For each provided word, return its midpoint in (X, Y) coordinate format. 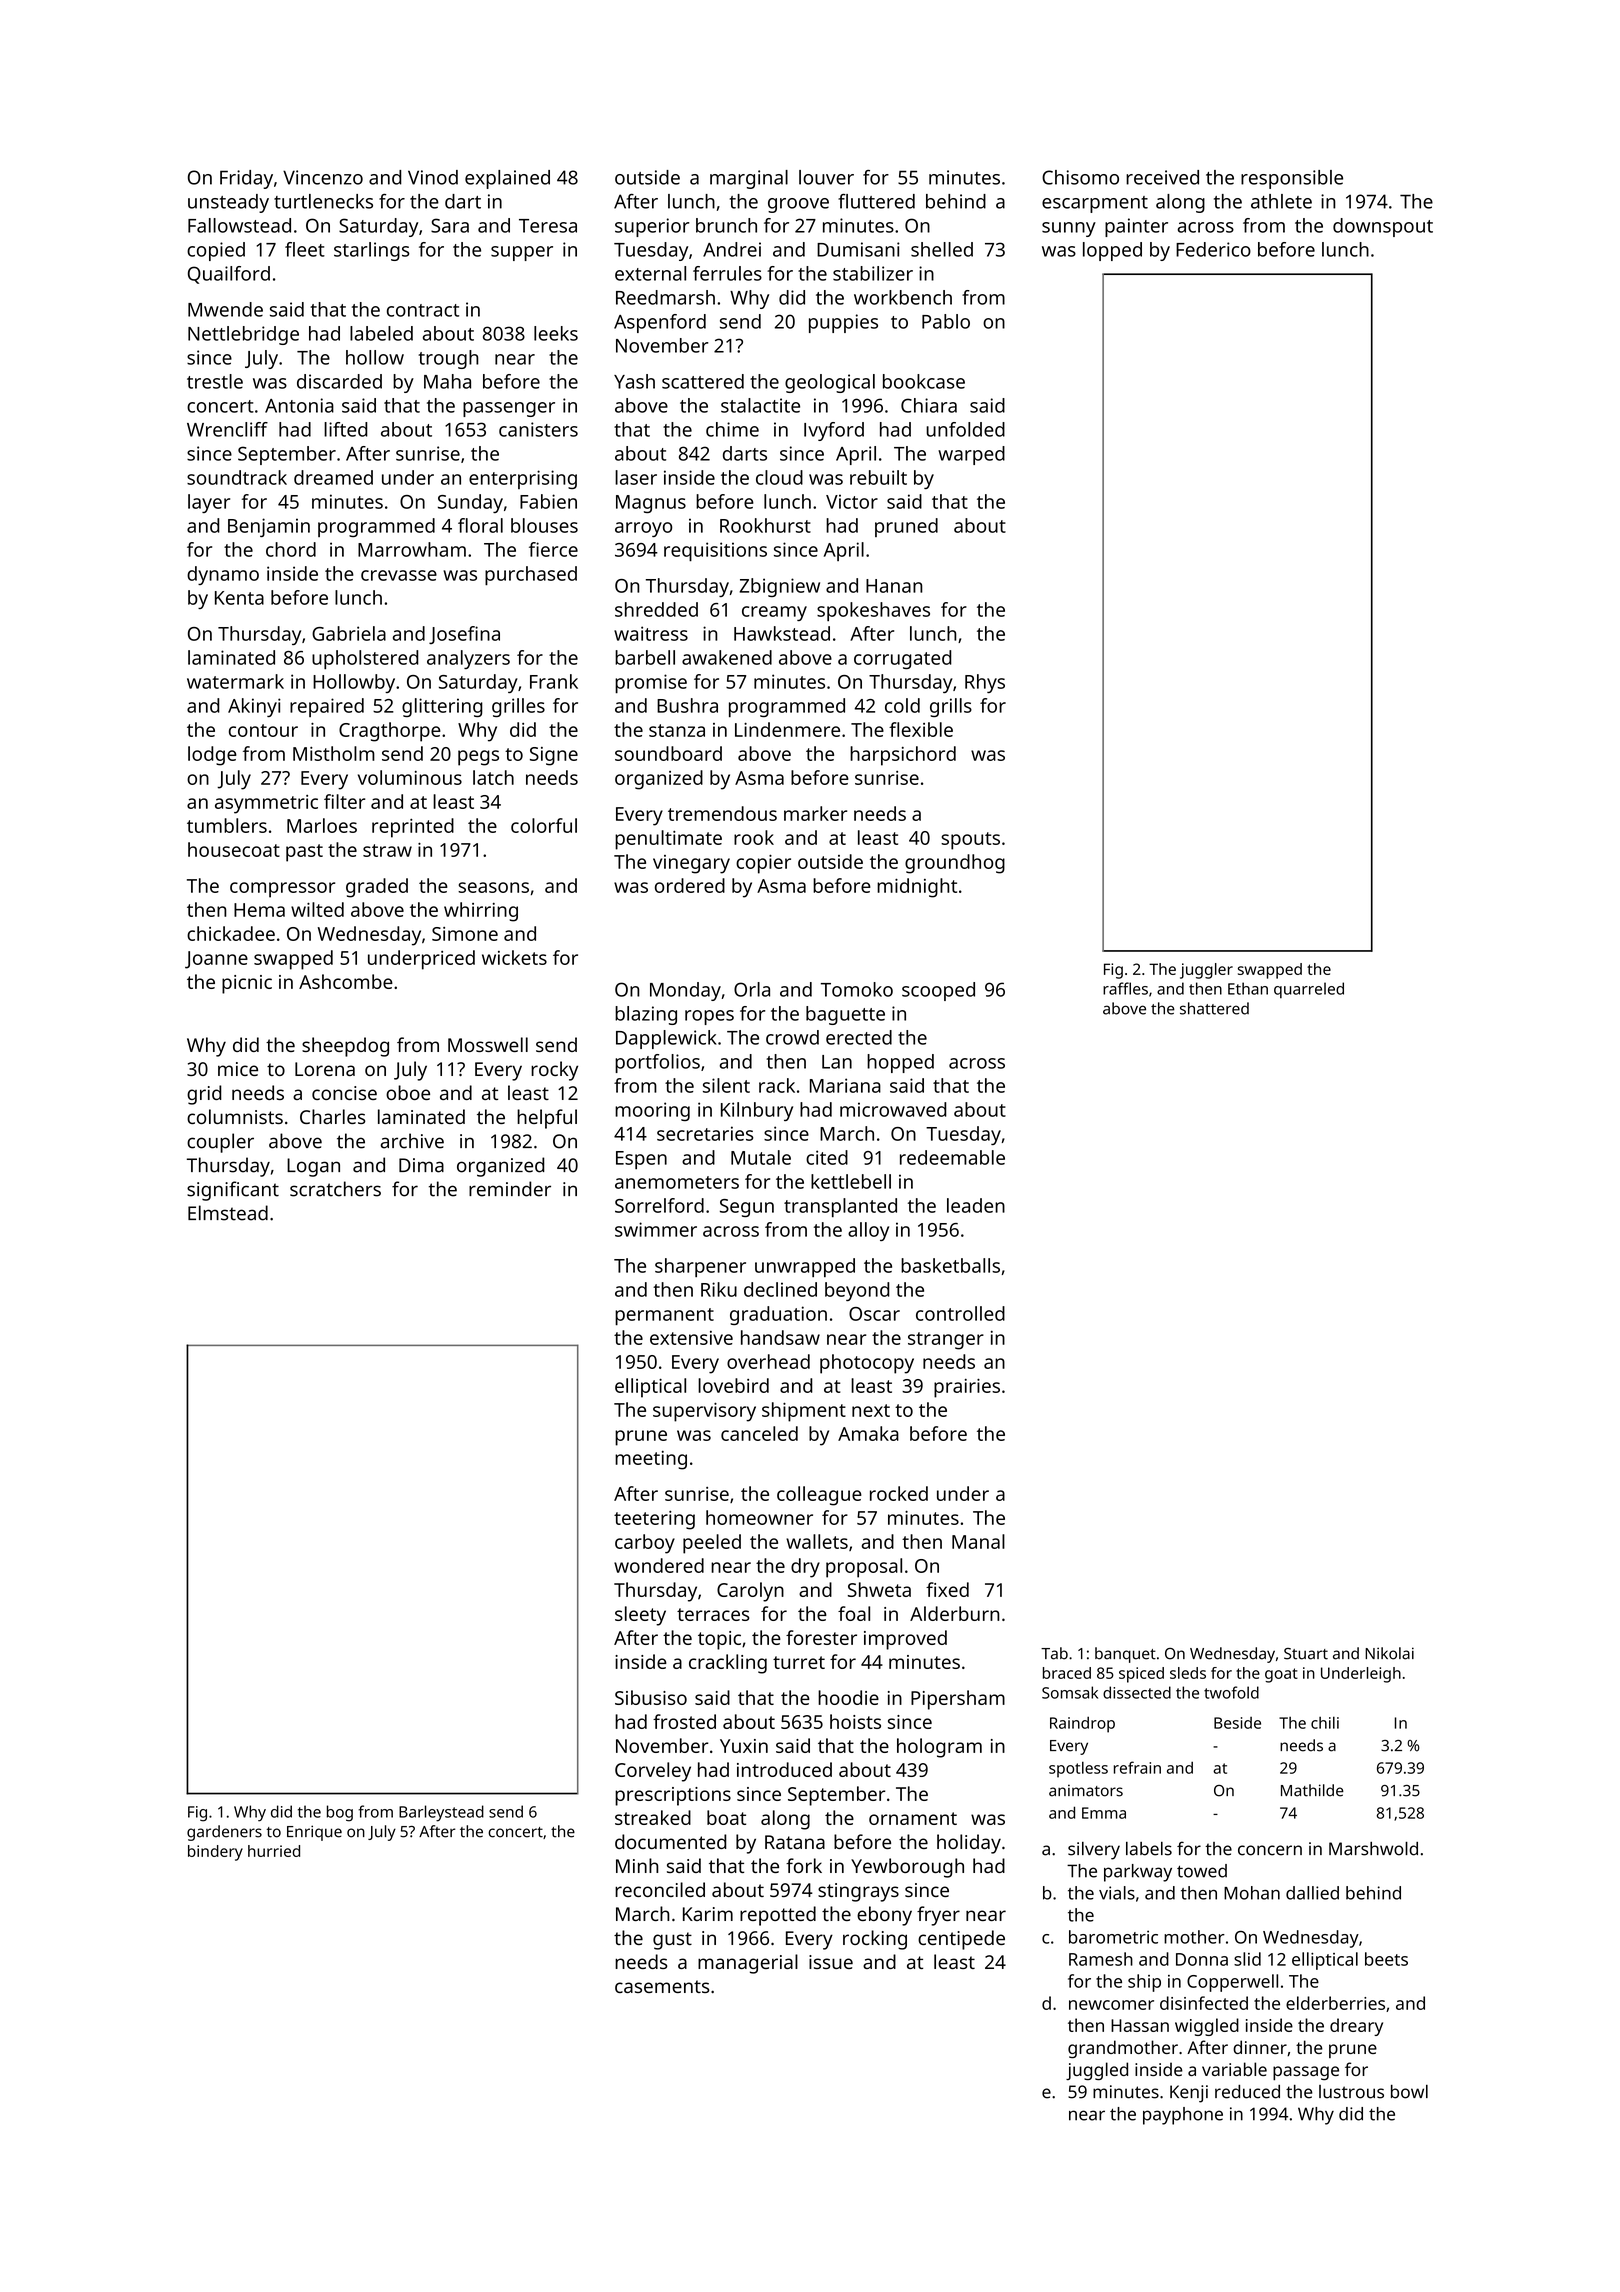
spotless (1078, 1769)
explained (507, 179)
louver (826, 177)
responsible (1292, 179)
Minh (637, 1865)
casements (662, 1986)
